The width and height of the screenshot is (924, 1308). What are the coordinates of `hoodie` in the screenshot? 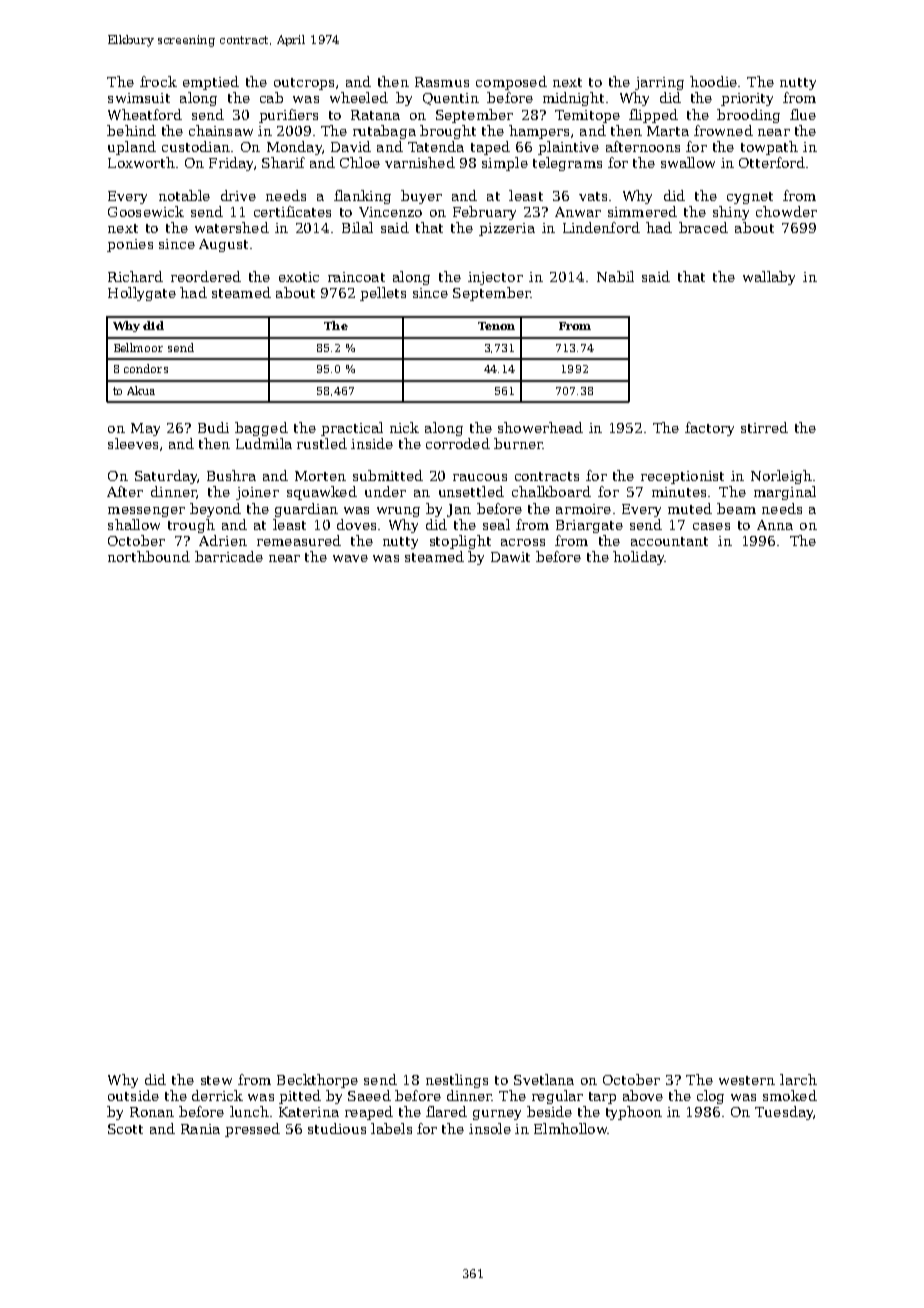 It's located at (713, 81).
